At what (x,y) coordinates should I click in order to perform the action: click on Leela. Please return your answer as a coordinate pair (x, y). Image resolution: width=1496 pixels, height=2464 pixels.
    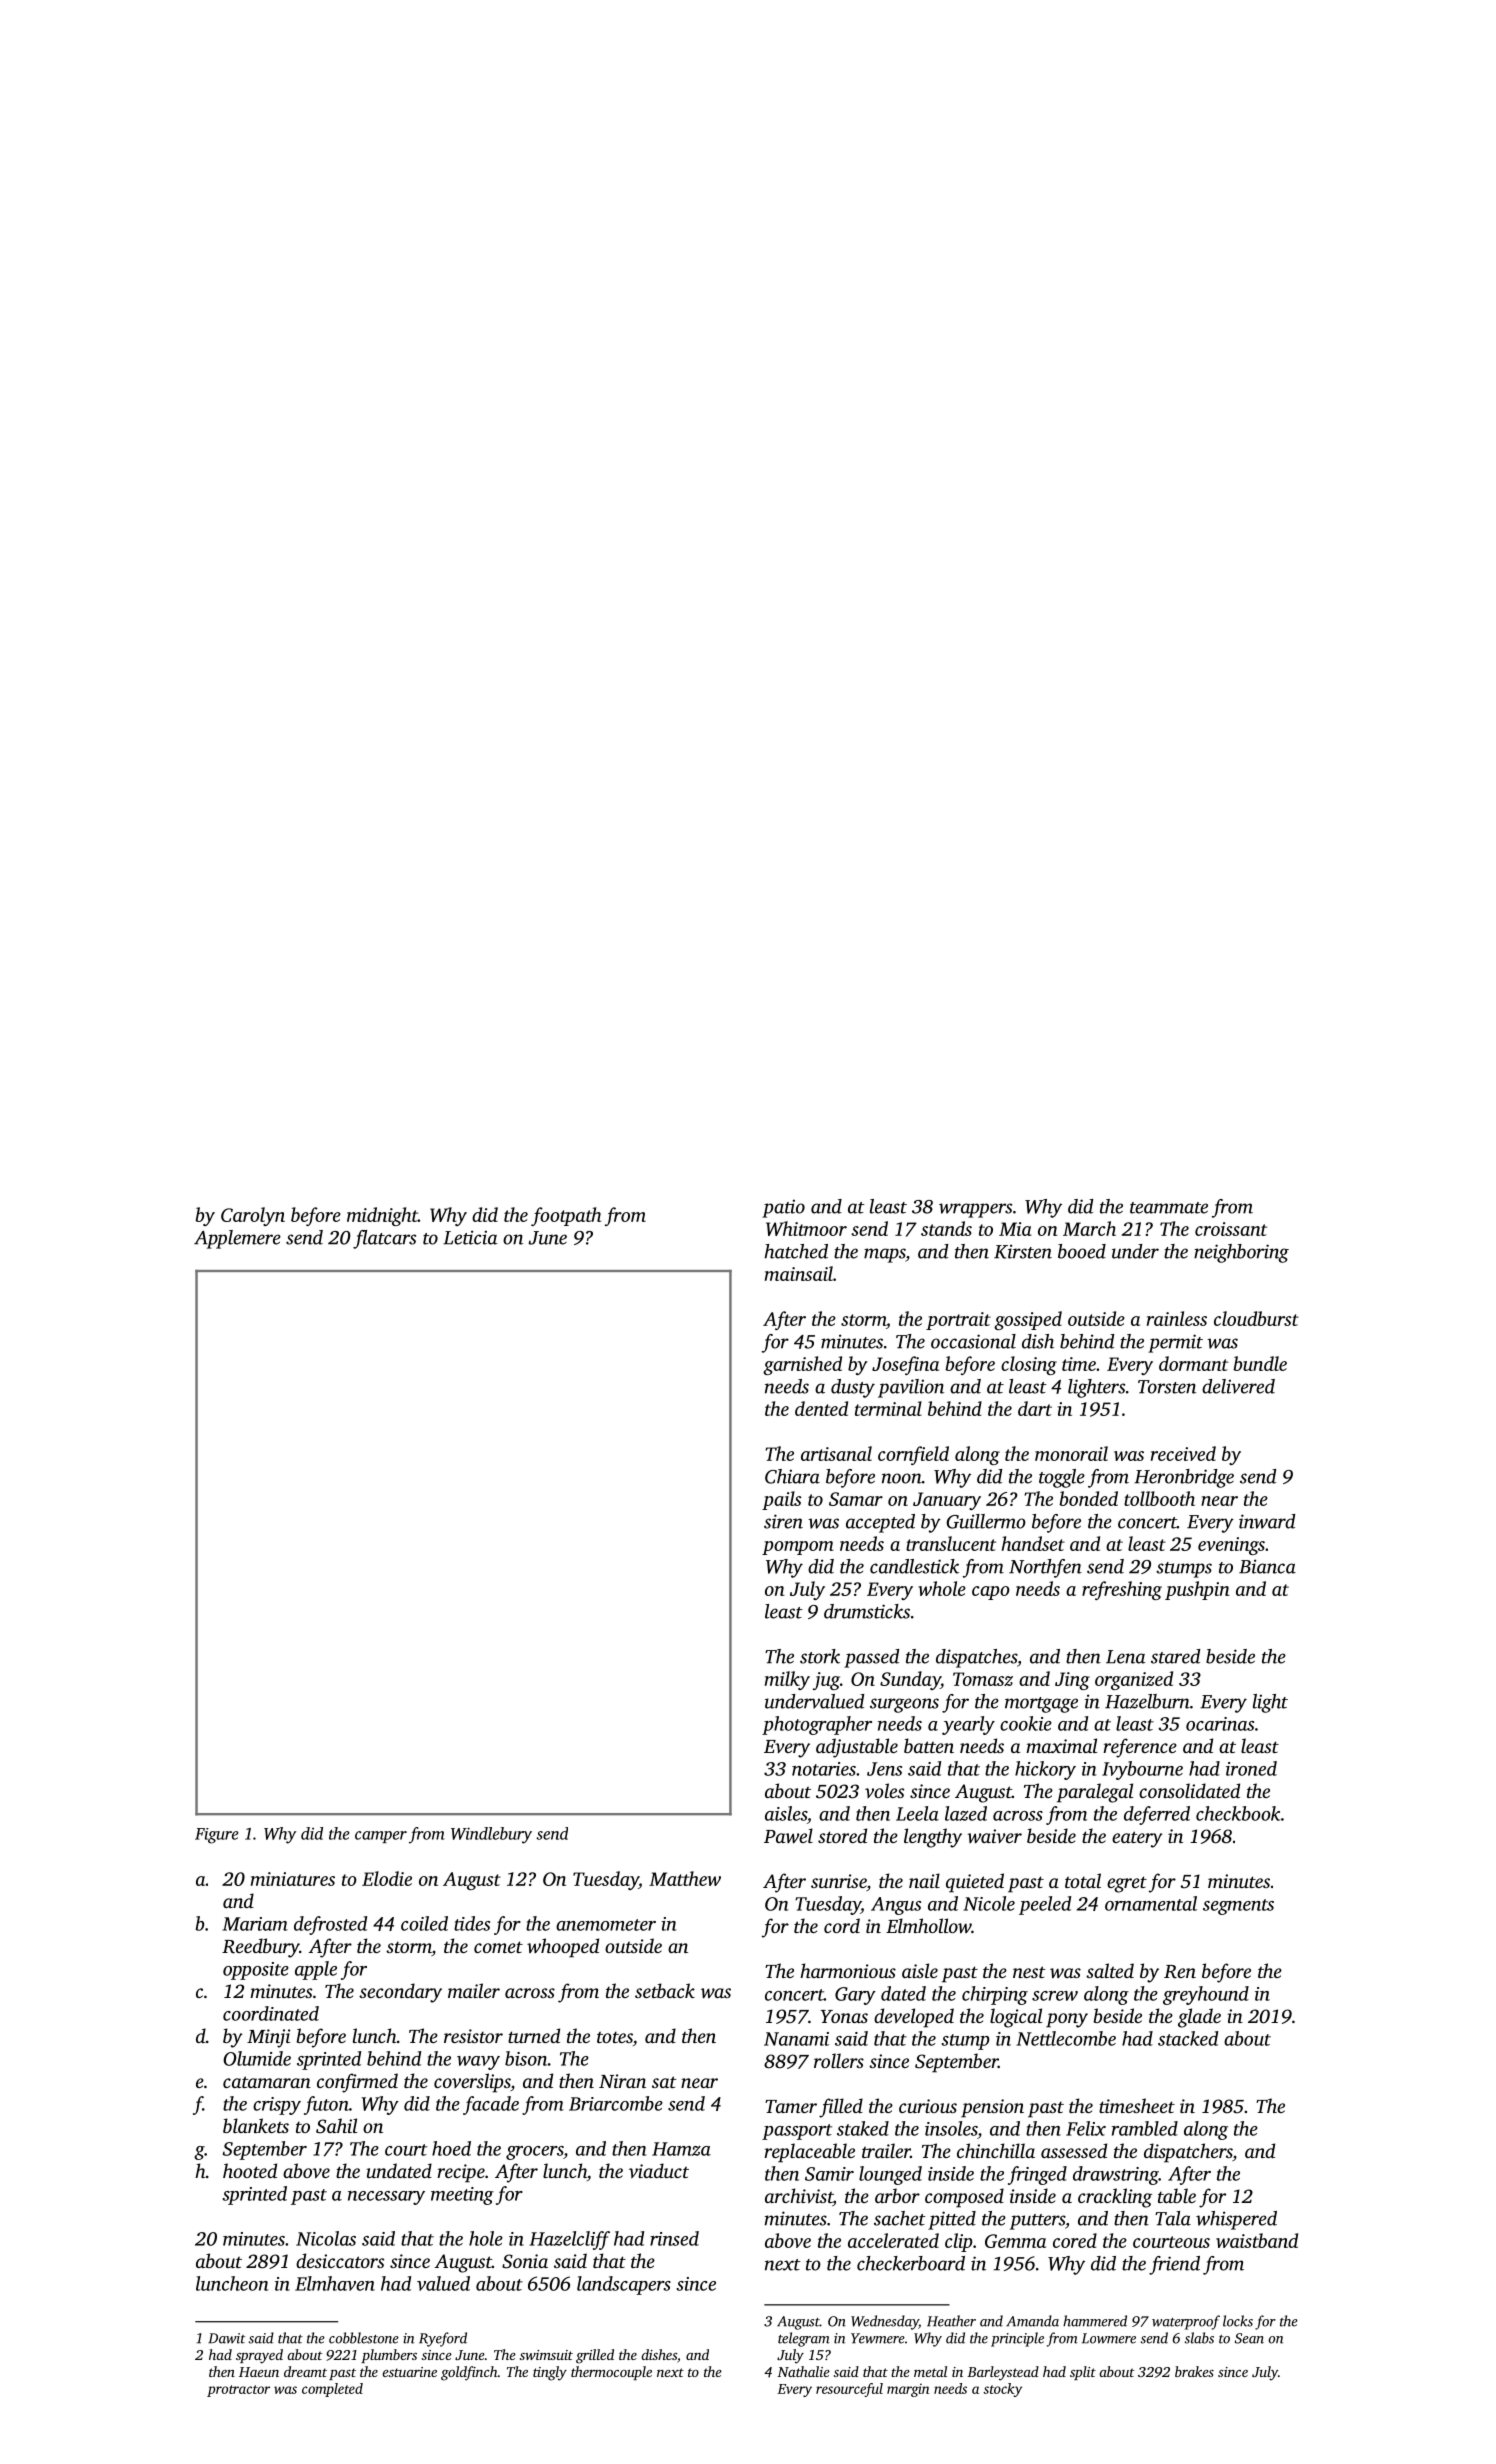
    Looking at the image, I should click on (917, 1813).
